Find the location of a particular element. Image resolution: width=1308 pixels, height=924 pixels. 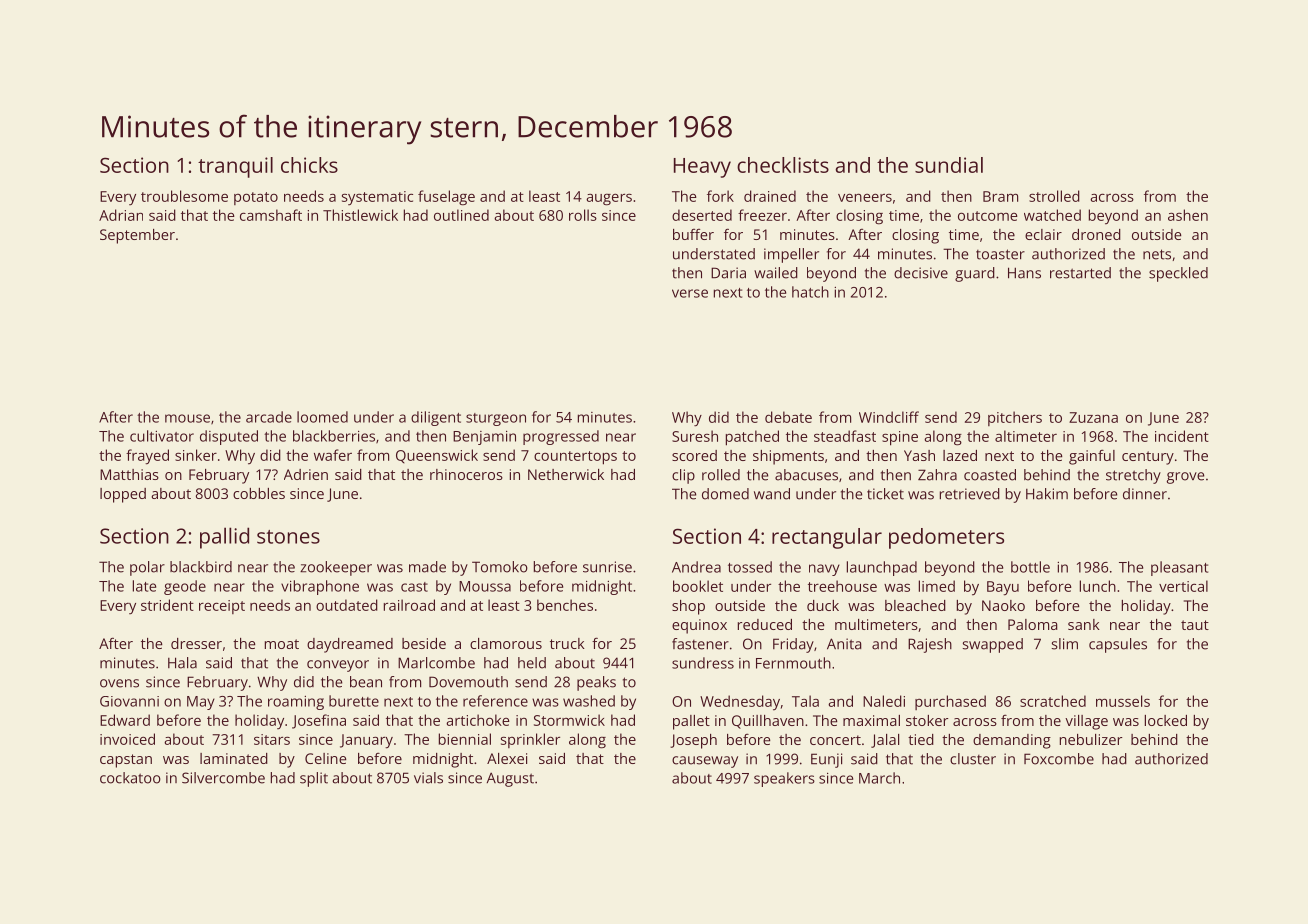

Heavy is located at coordinates (702, 168).
